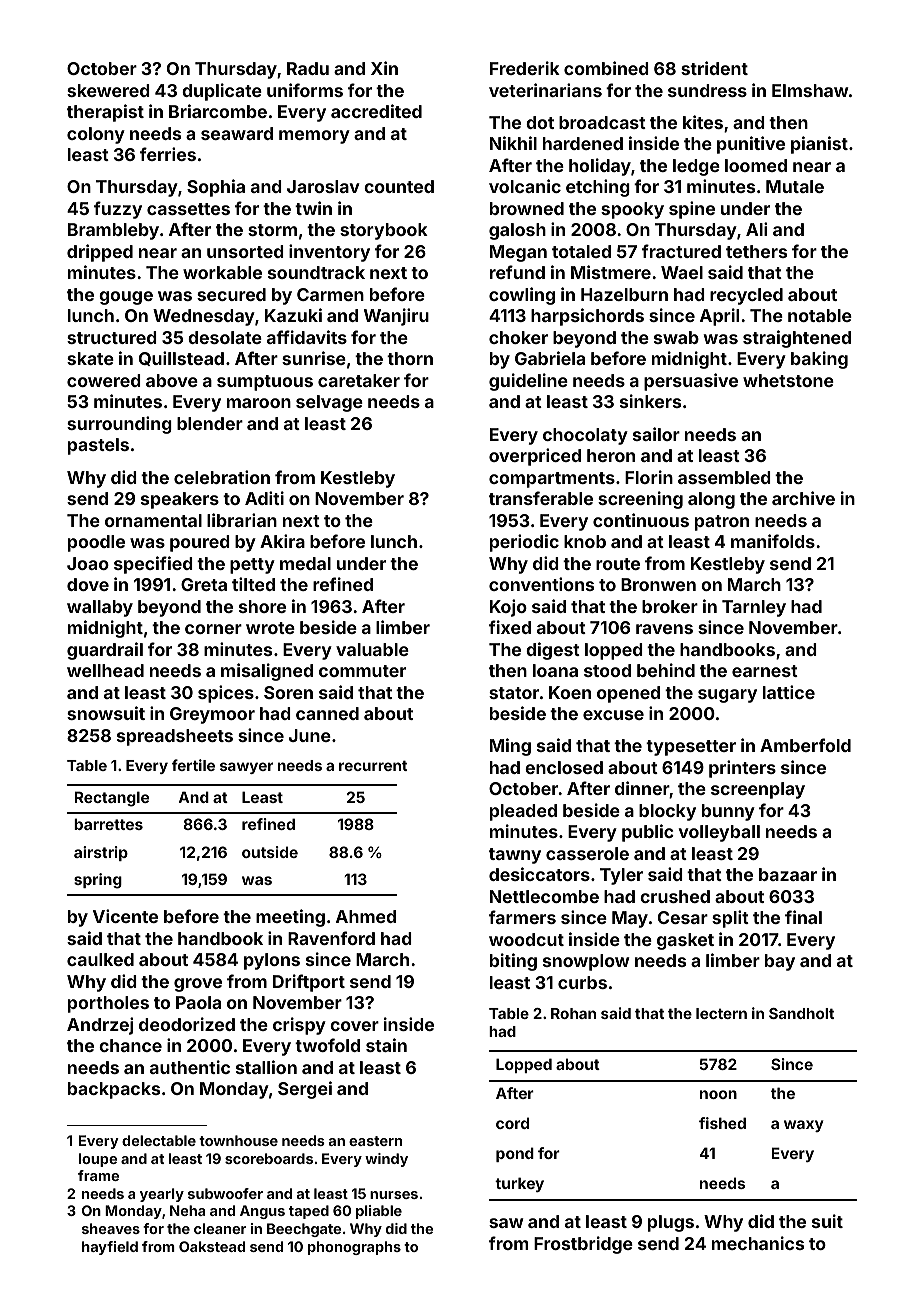 This screenshot has height=1311, width=924. Describe the element at coordinates (384, 68) in the screenshot. I see `Xin` at that location.
